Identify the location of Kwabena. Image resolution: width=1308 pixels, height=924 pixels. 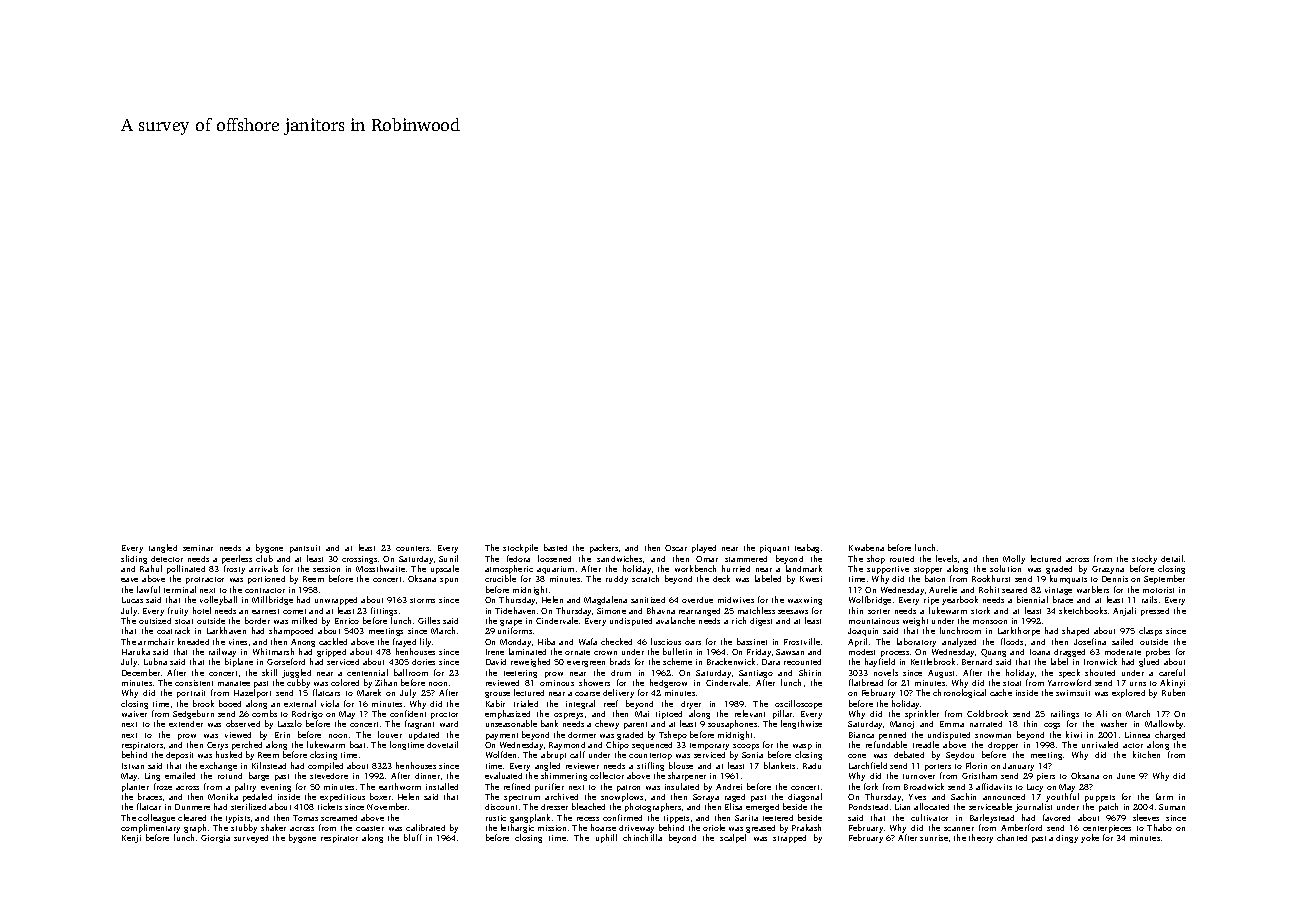
(866, 547).
